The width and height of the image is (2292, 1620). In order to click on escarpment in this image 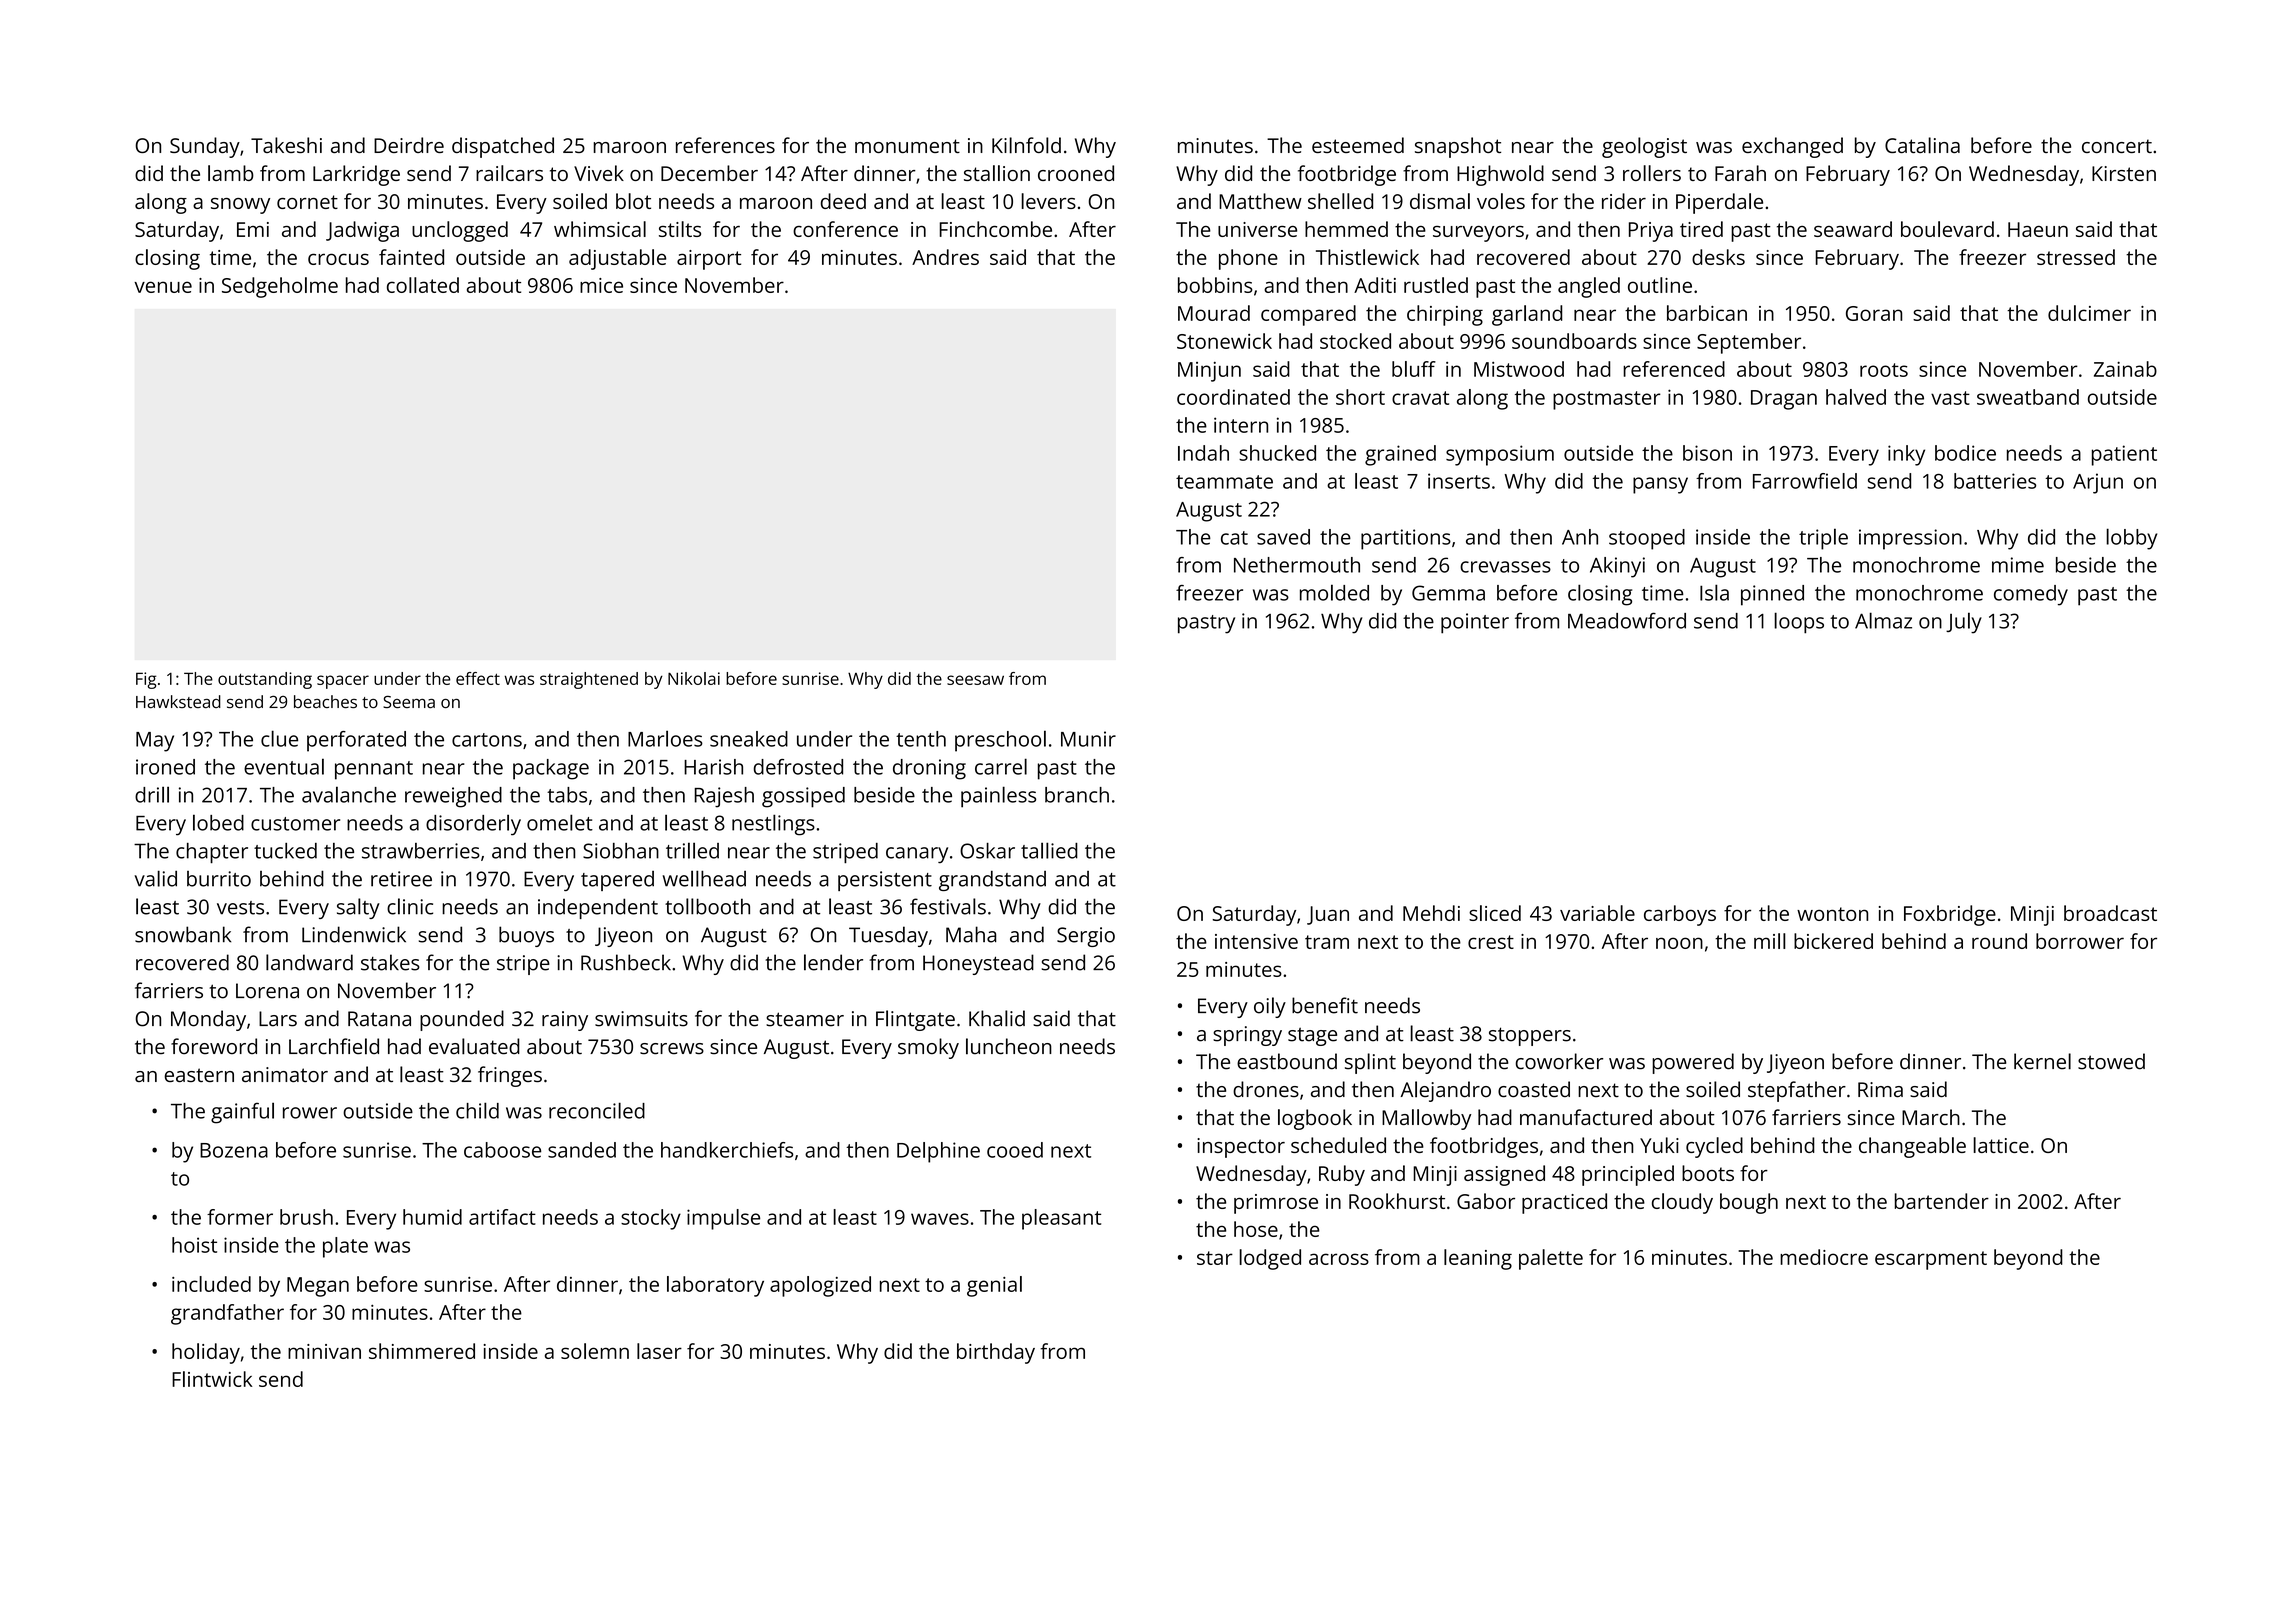, I will do `click(1931, 1260)`.
